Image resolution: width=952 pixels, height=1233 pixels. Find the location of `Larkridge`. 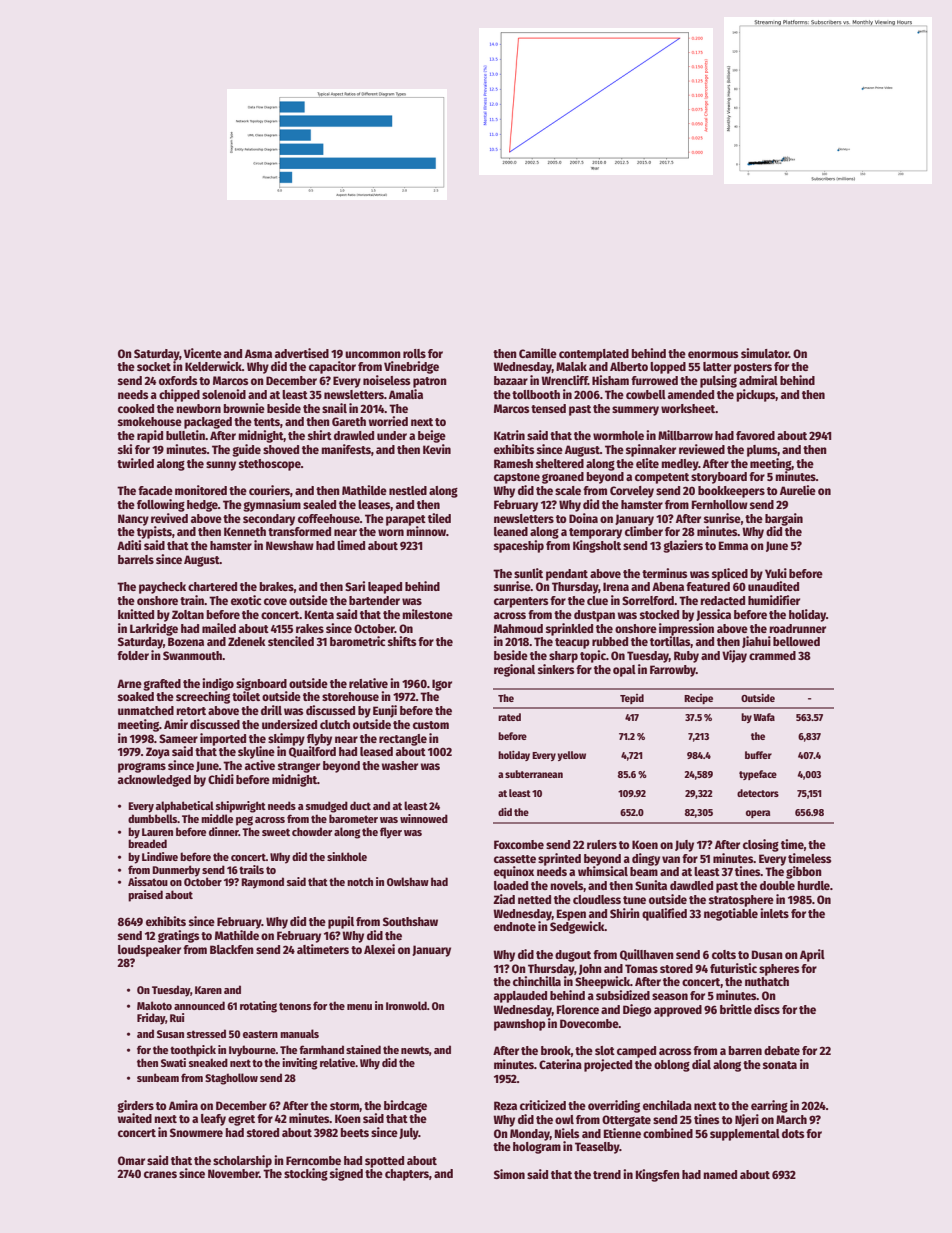

Larkridge is located at coordinates (154, 629).
